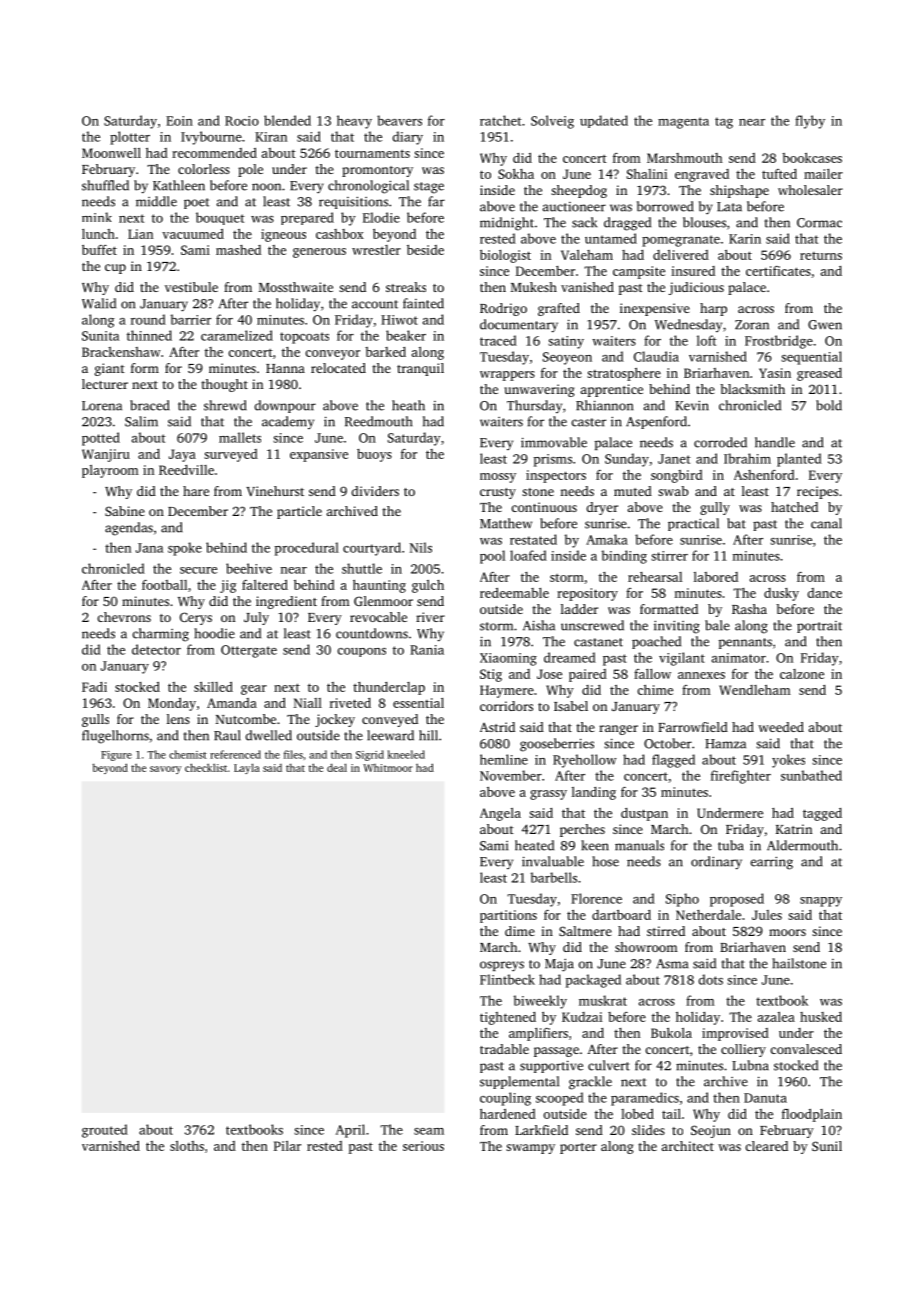 The width and height of the document is (924, 1308). Describe the element at coordinates (544, 507) in the document. I see `continuous` at that location.
